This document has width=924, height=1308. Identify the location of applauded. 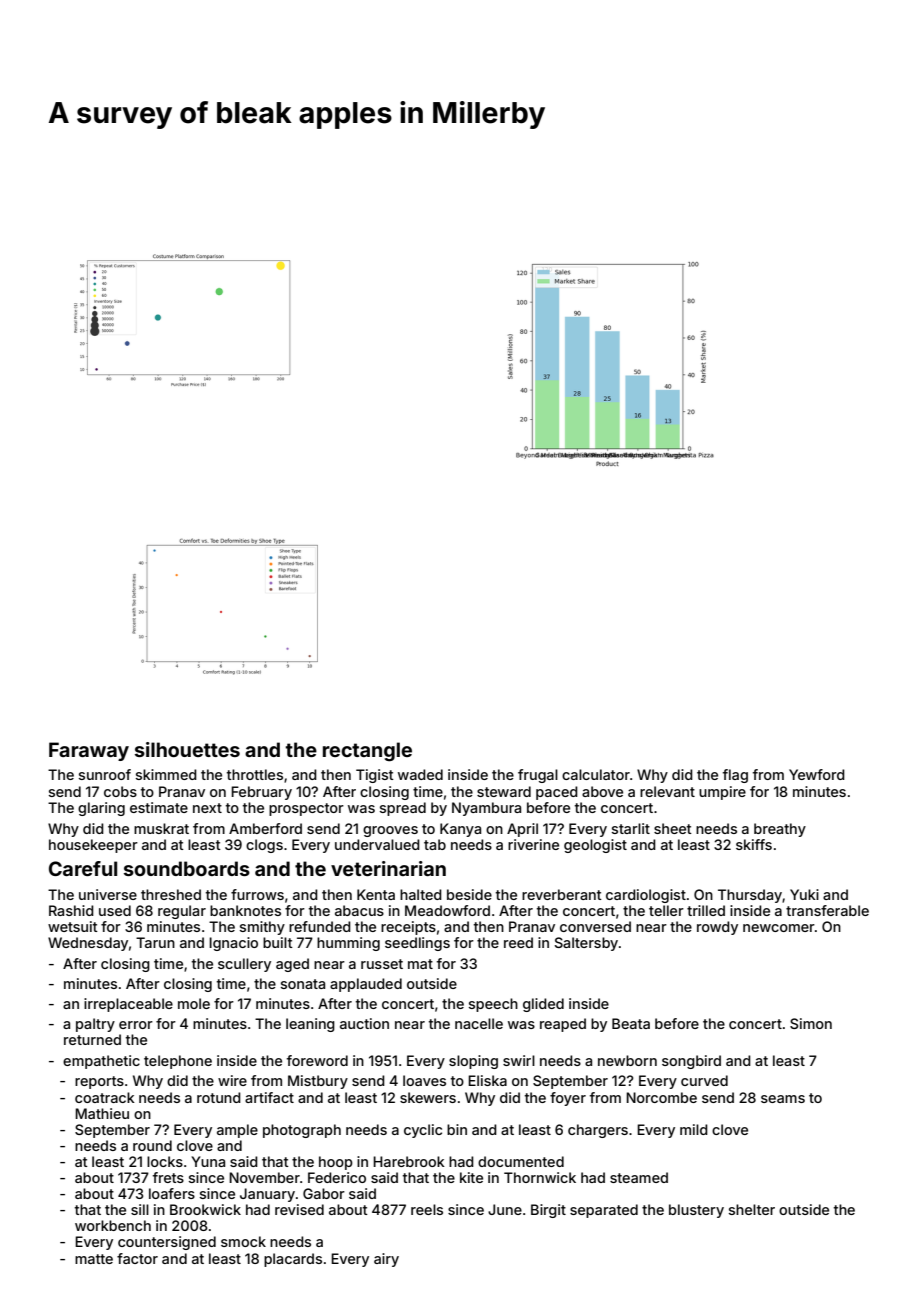
(366, 985).
